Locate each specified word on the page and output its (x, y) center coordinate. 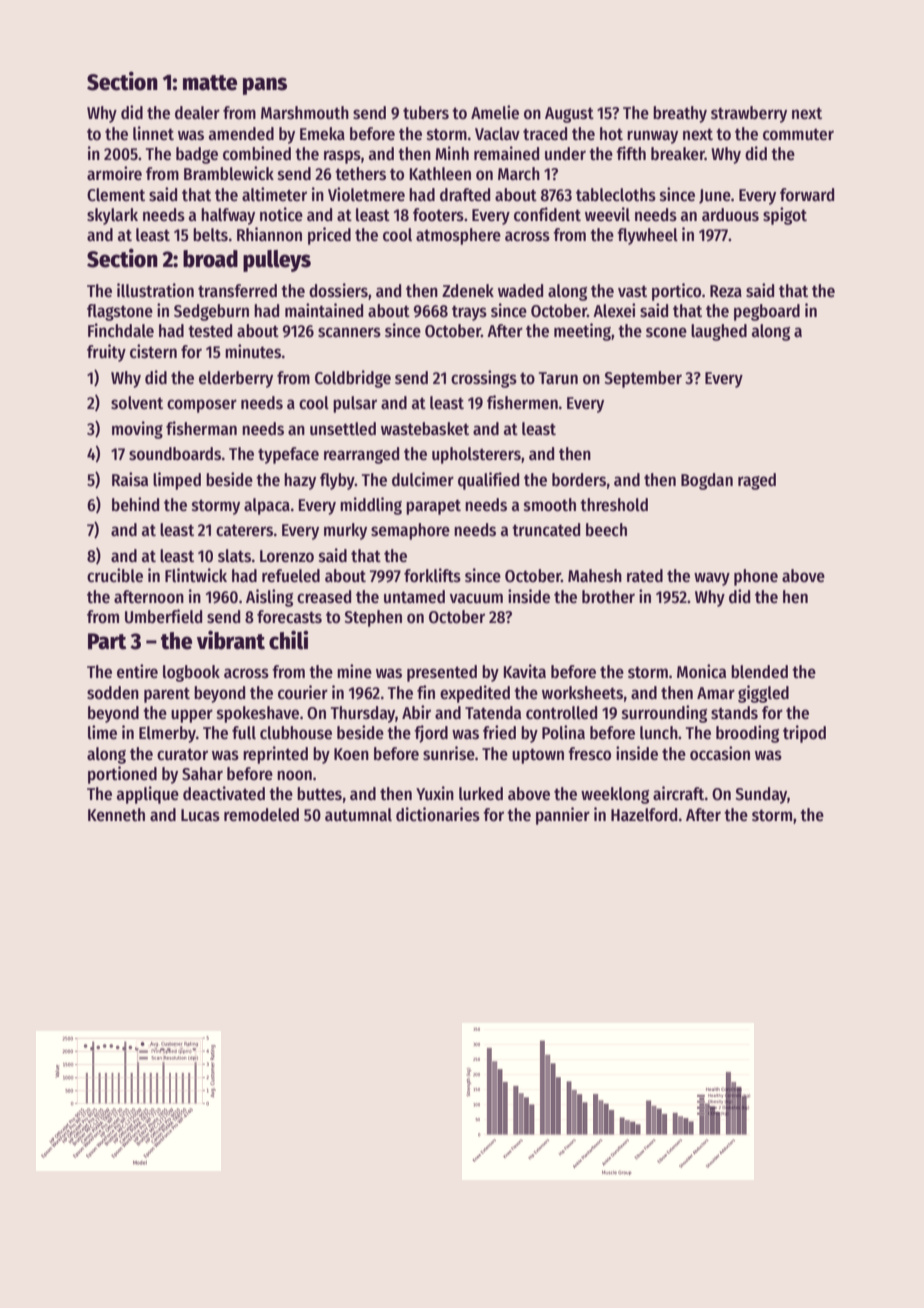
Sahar (202, 774)
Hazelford (644, 815)
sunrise (449, 753)
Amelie (495, 112)
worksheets (582, 693)
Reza (726, 291)
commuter (798, 135)
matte (210, 83)
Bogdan (707, 481)
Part (107, 641)
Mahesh (595, 576)
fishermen (522, 402)
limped (177, 481)
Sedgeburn (211, 312)
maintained (324, 310)
